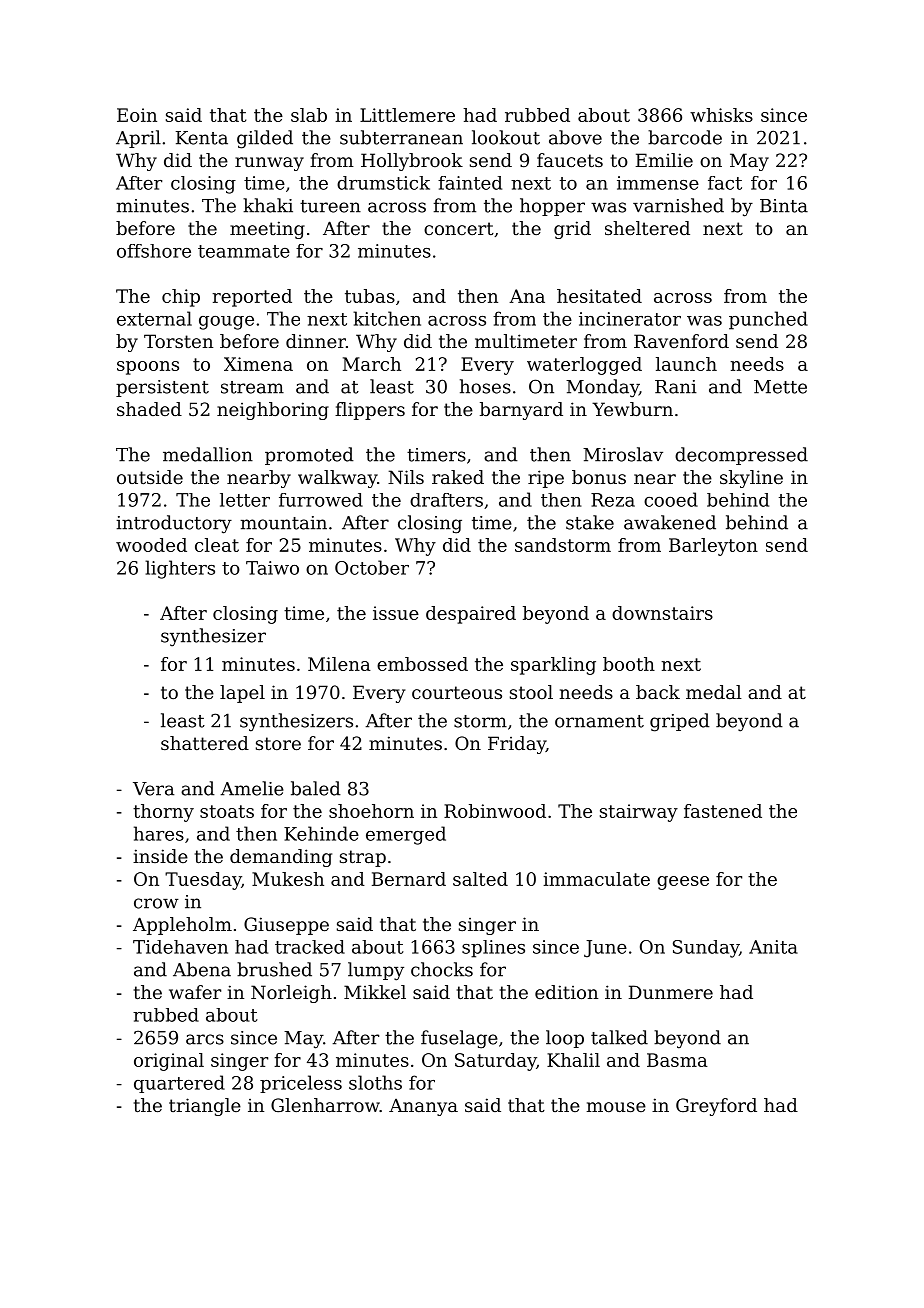 The height and width of the screenshot is (1308, 924). What do you see at coordinates (370, 296) in the screenshot?
I see `tubas` at bounding box center [370, 296].
